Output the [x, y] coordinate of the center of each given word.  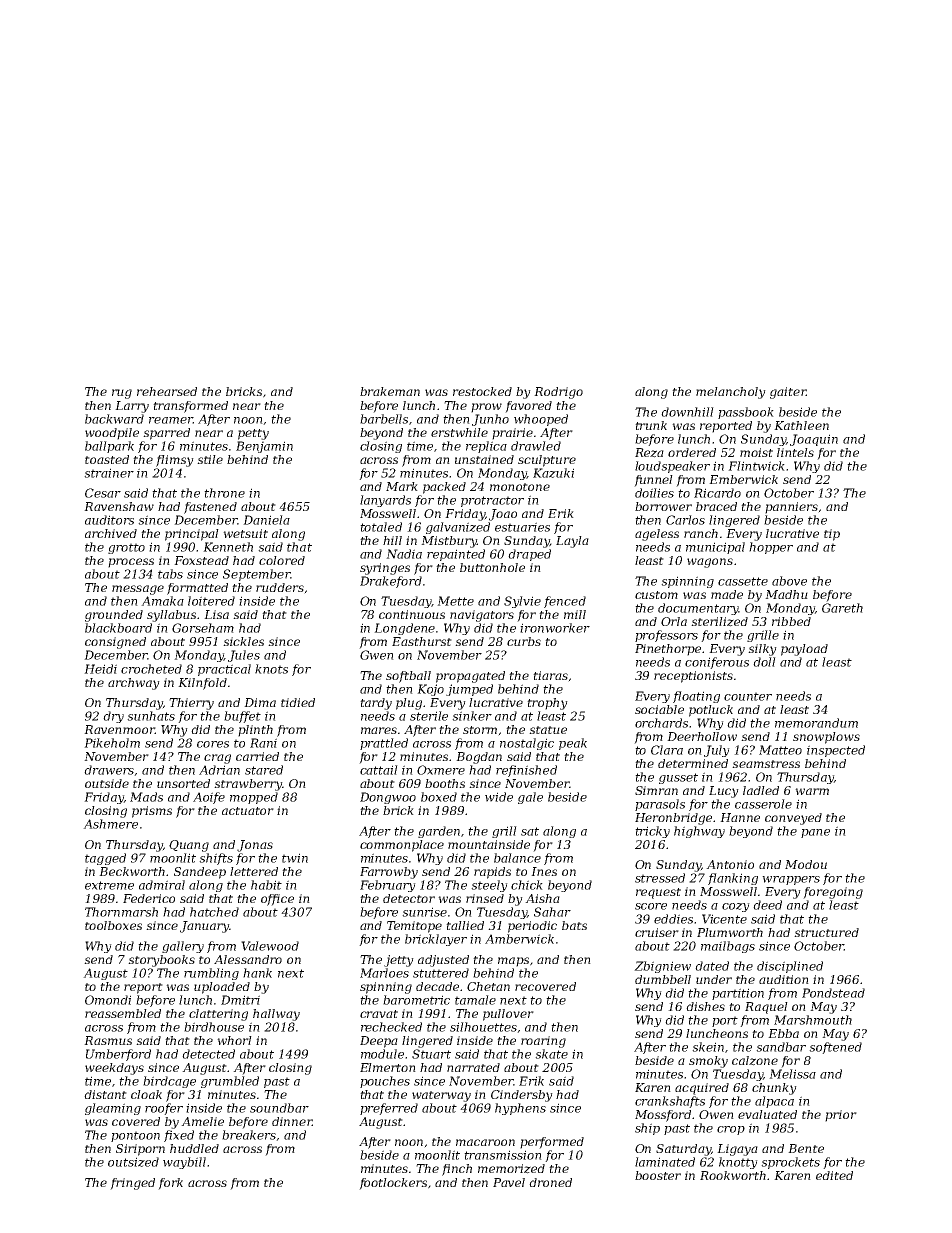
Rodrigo [558, 393]
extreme [109, 885]
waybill [184, 1163]
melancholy [731, 393]
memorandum [816, 723]
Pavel [509, 1182]
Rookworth [733, 1175]
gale [530, 798]
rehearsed [167, 391]
